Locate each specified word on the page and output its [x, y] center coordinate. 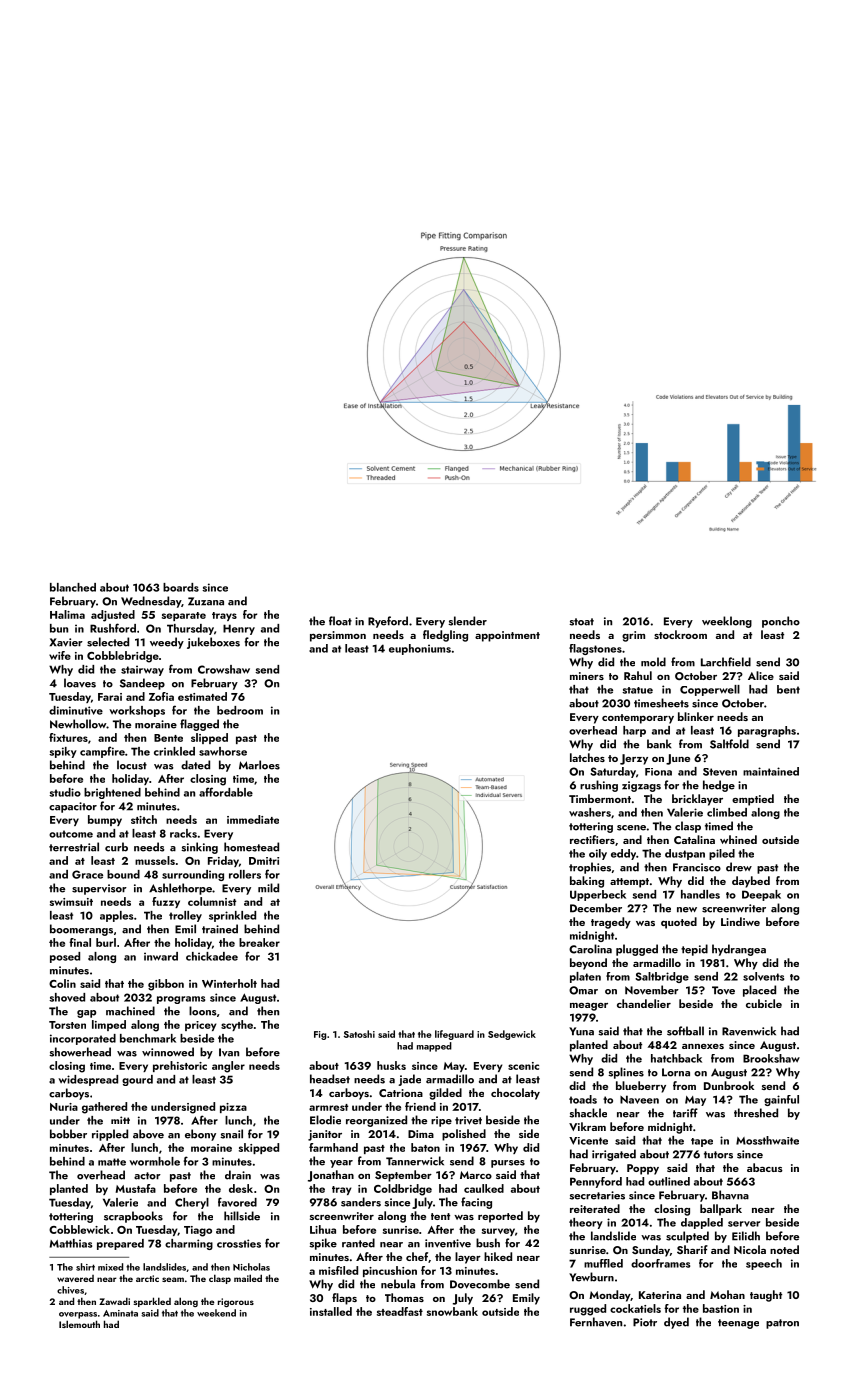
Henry [239, 629]
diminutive [76, 710]
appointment [507, 636]
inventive [448, 1243]
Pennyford [596, 1182]
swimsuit [71, 902]
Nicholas [251, 1267]
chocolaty [515, 1094]
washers [590, 812]
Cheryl [192, 1203]
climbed [727, 812]
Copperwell [710, 690]
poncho [781, 622]
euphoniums [420, 649]
